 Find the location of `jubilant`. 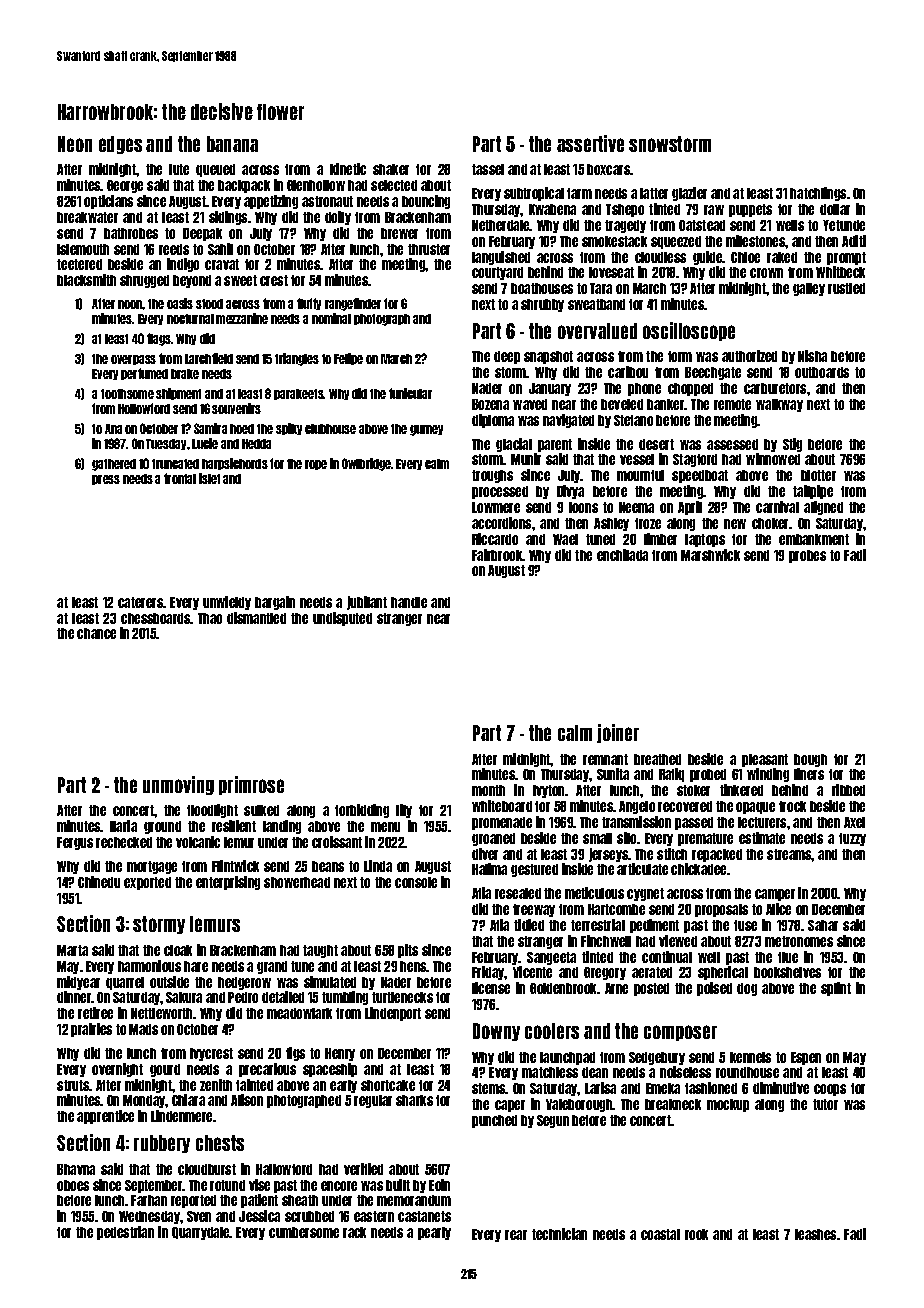

jubilant is located at coordinates (367, 603).
